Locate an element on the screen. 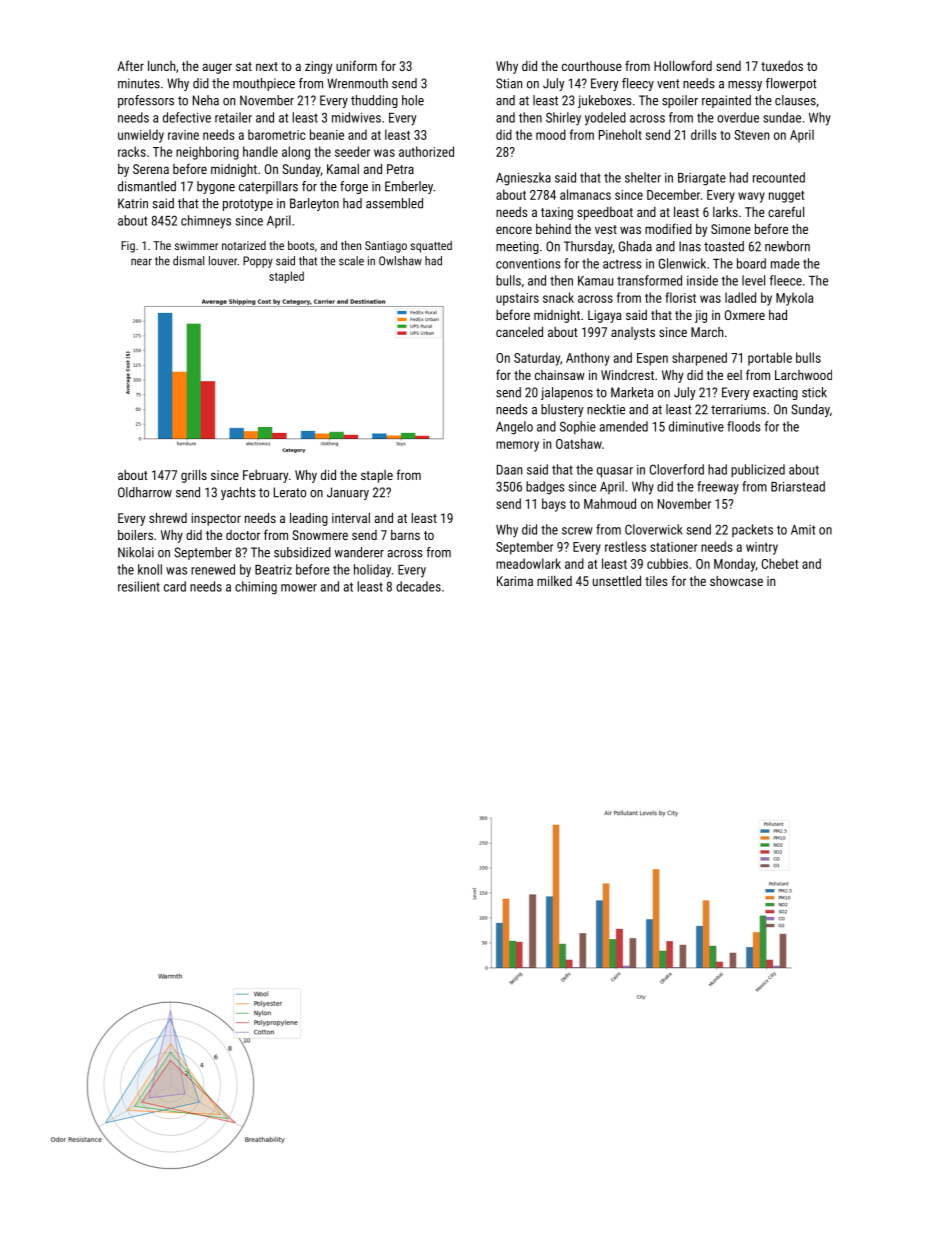 Image resolution: width=952 pixels, height=1233 pixels. meadowlark is located at coordinates (528, 563).
